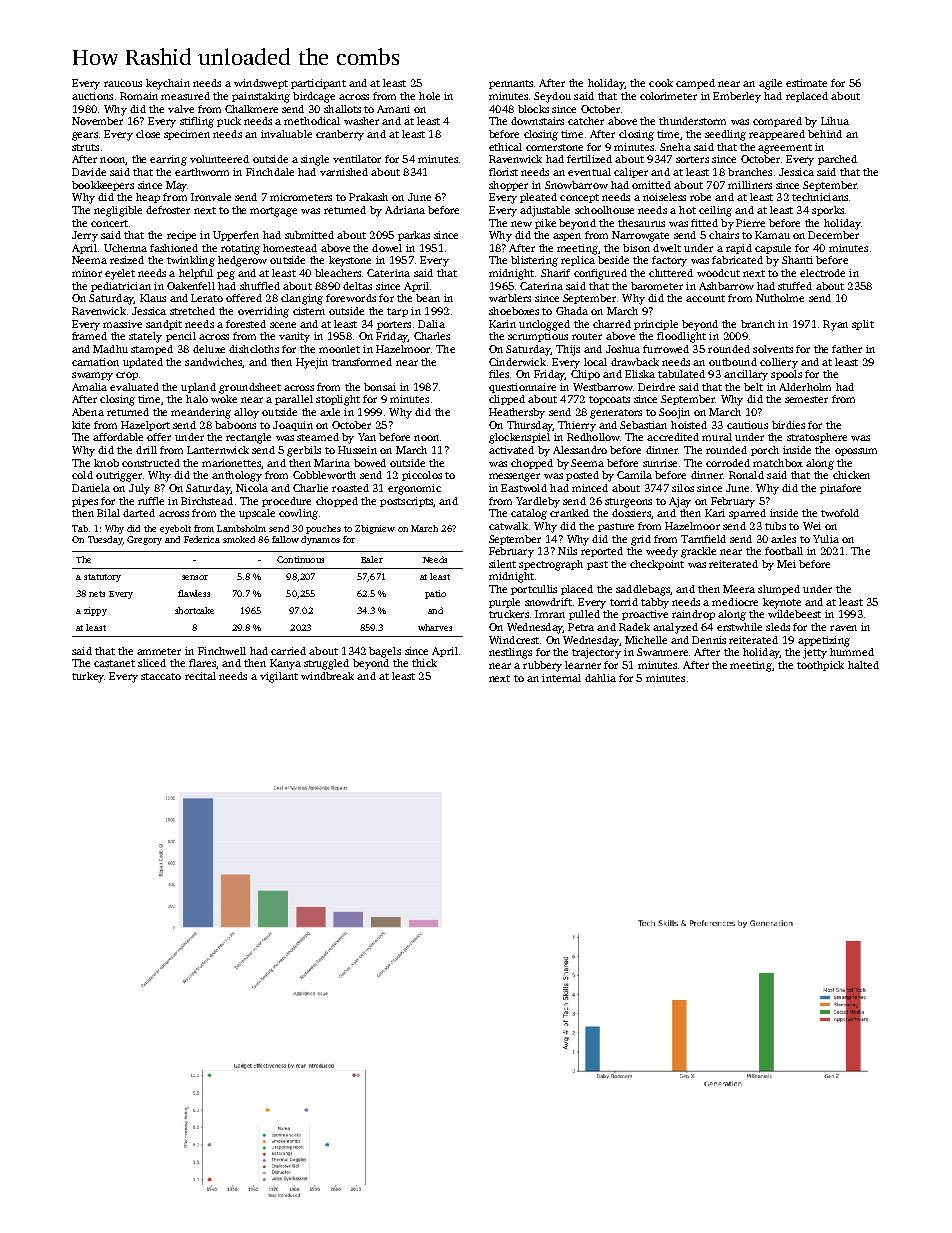  I want to click on zippy, so click(95, 611).
